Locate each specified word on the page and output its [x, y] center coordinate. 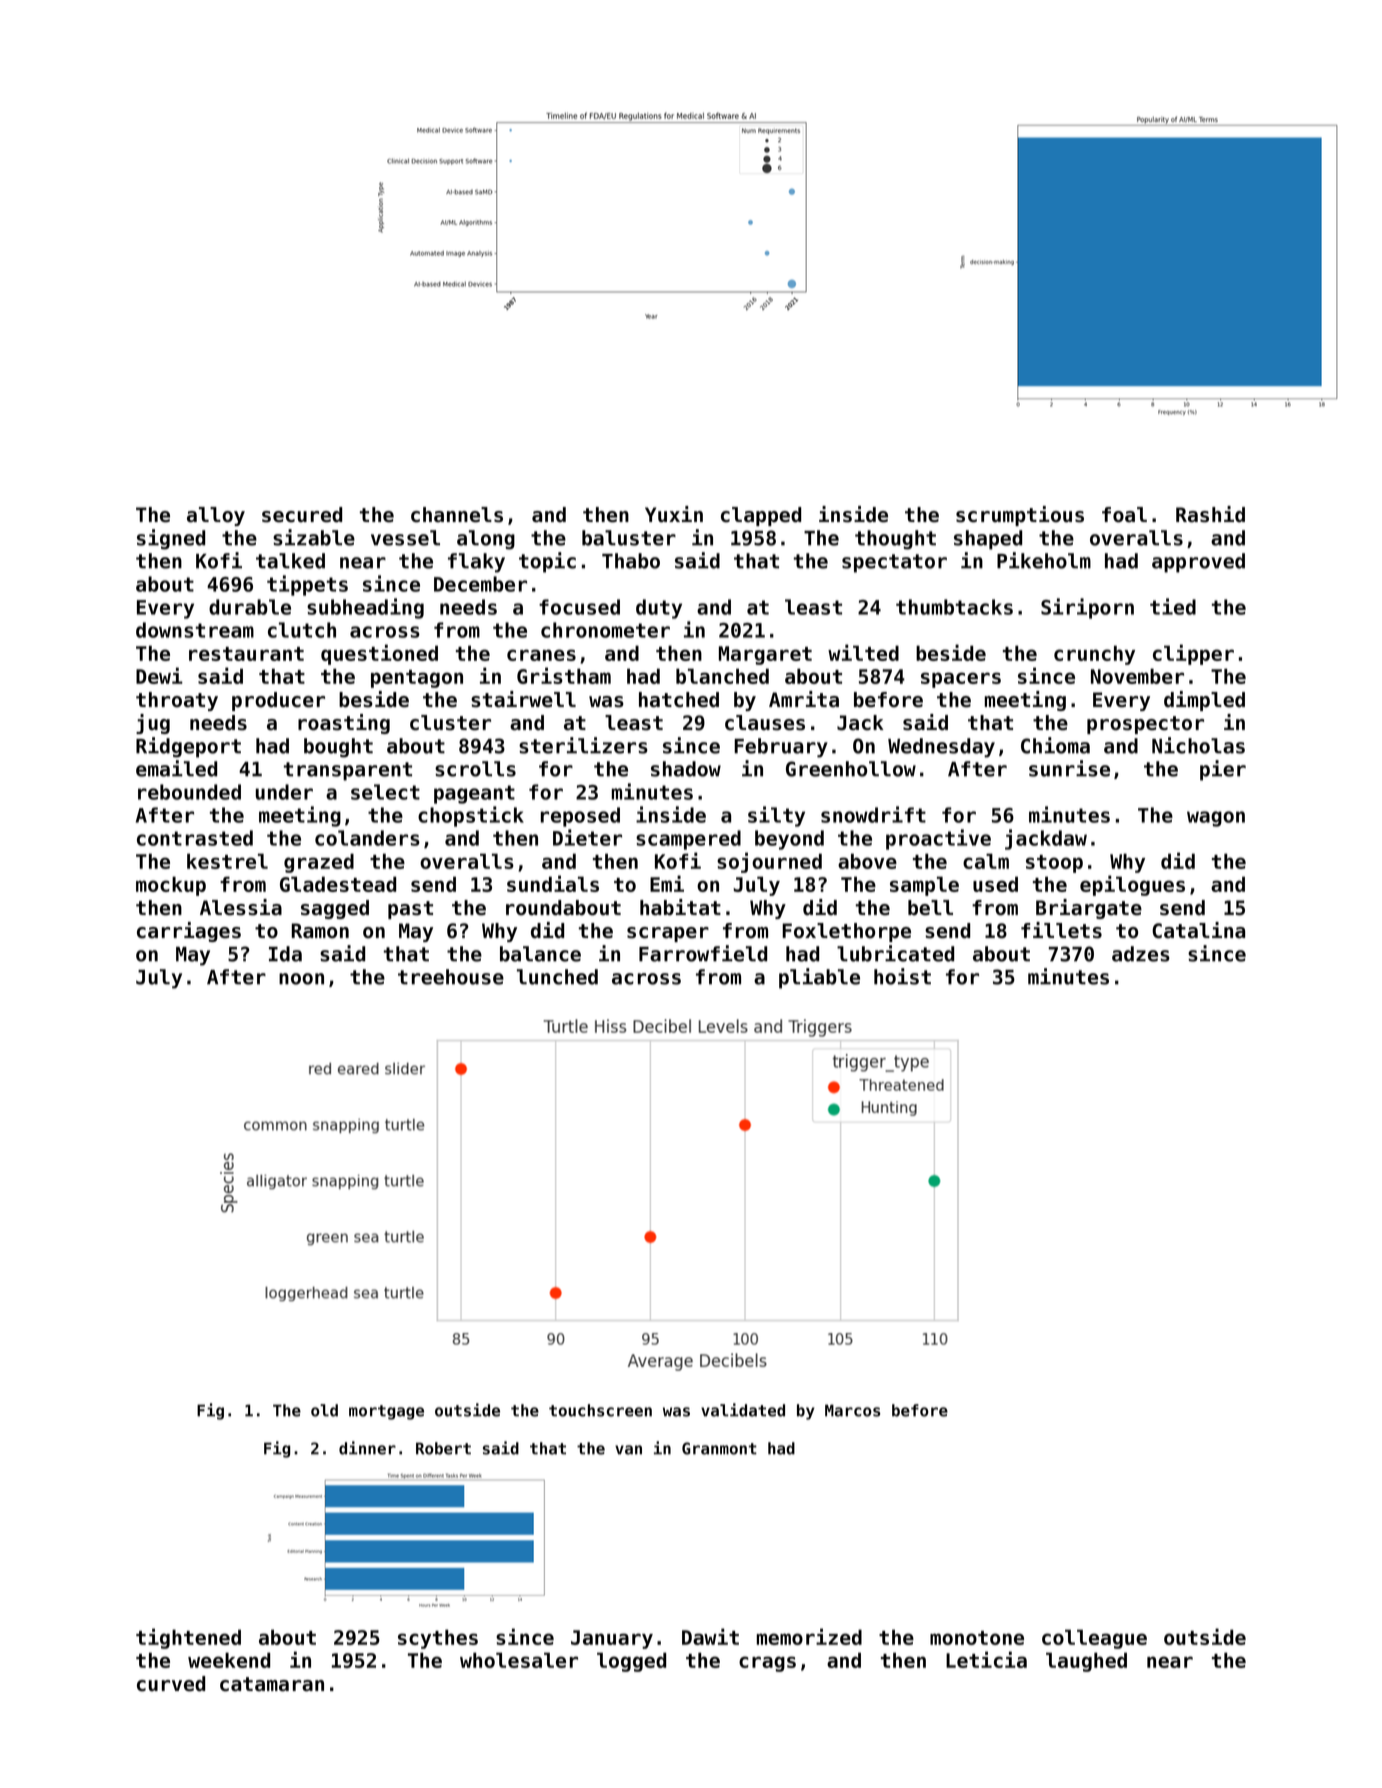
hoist [902, 976]
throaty [177, 701]
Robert [443, 1448]
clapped [761, 516]
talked [290, 561]
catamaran [272, 1684]
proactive [938, 839]
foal [1124, 515]
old [324, 1410]
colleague [1094, 1639]
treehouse [451, 977]
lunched [557, 977]
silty [776, 816]
